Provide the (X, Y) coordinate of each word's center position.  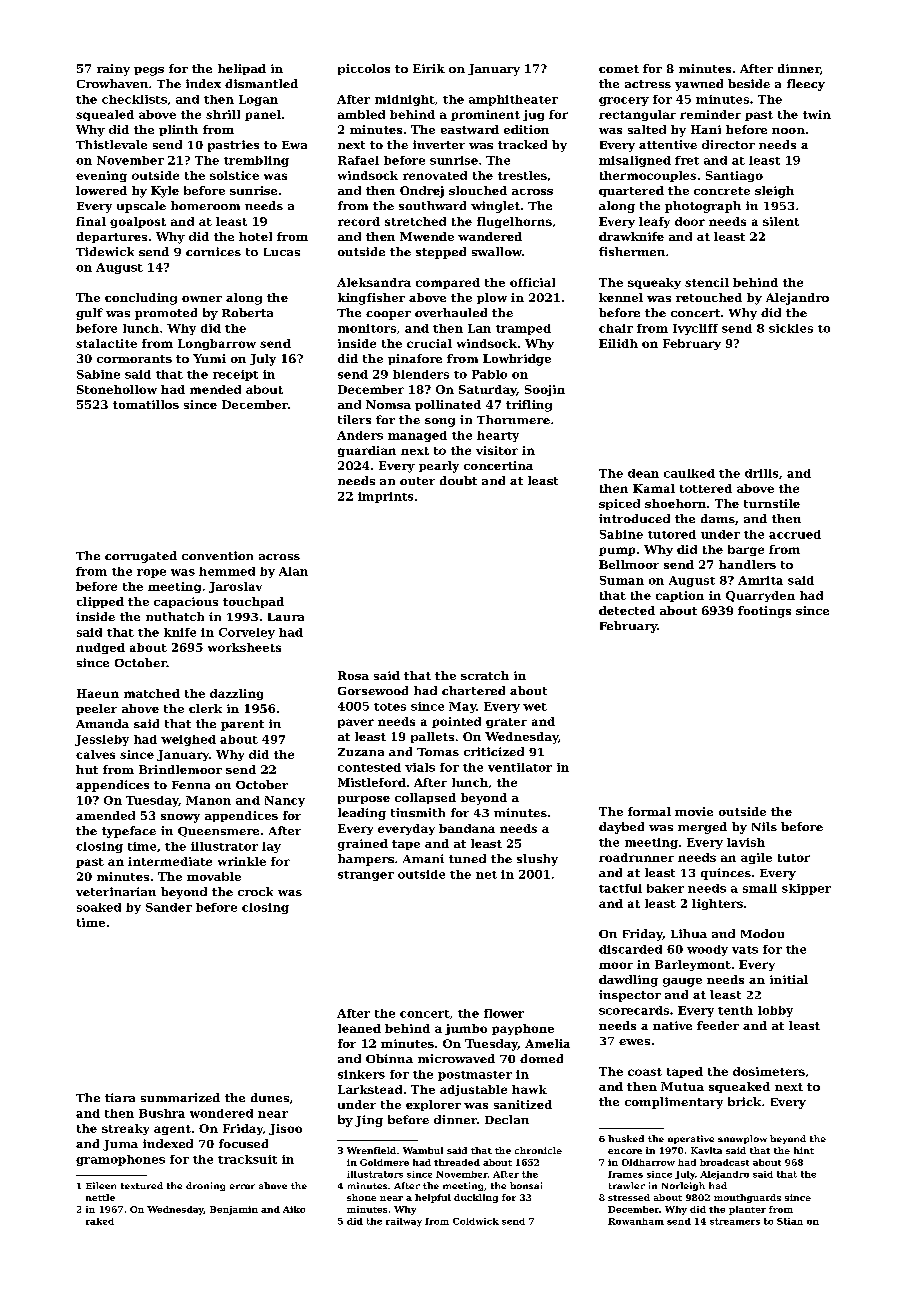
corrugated (141, 557)
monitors (367, 328)
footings (764, 612)
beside (749, 83)
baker (665, 888)
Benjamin (234, 1210)
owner (202, 299)
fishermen (632, 251)
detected (627, 610)
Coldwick (476, 1221)
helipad (242, 69)
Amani (423, 858)
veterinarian (116, 891)
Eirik (429, 68)
